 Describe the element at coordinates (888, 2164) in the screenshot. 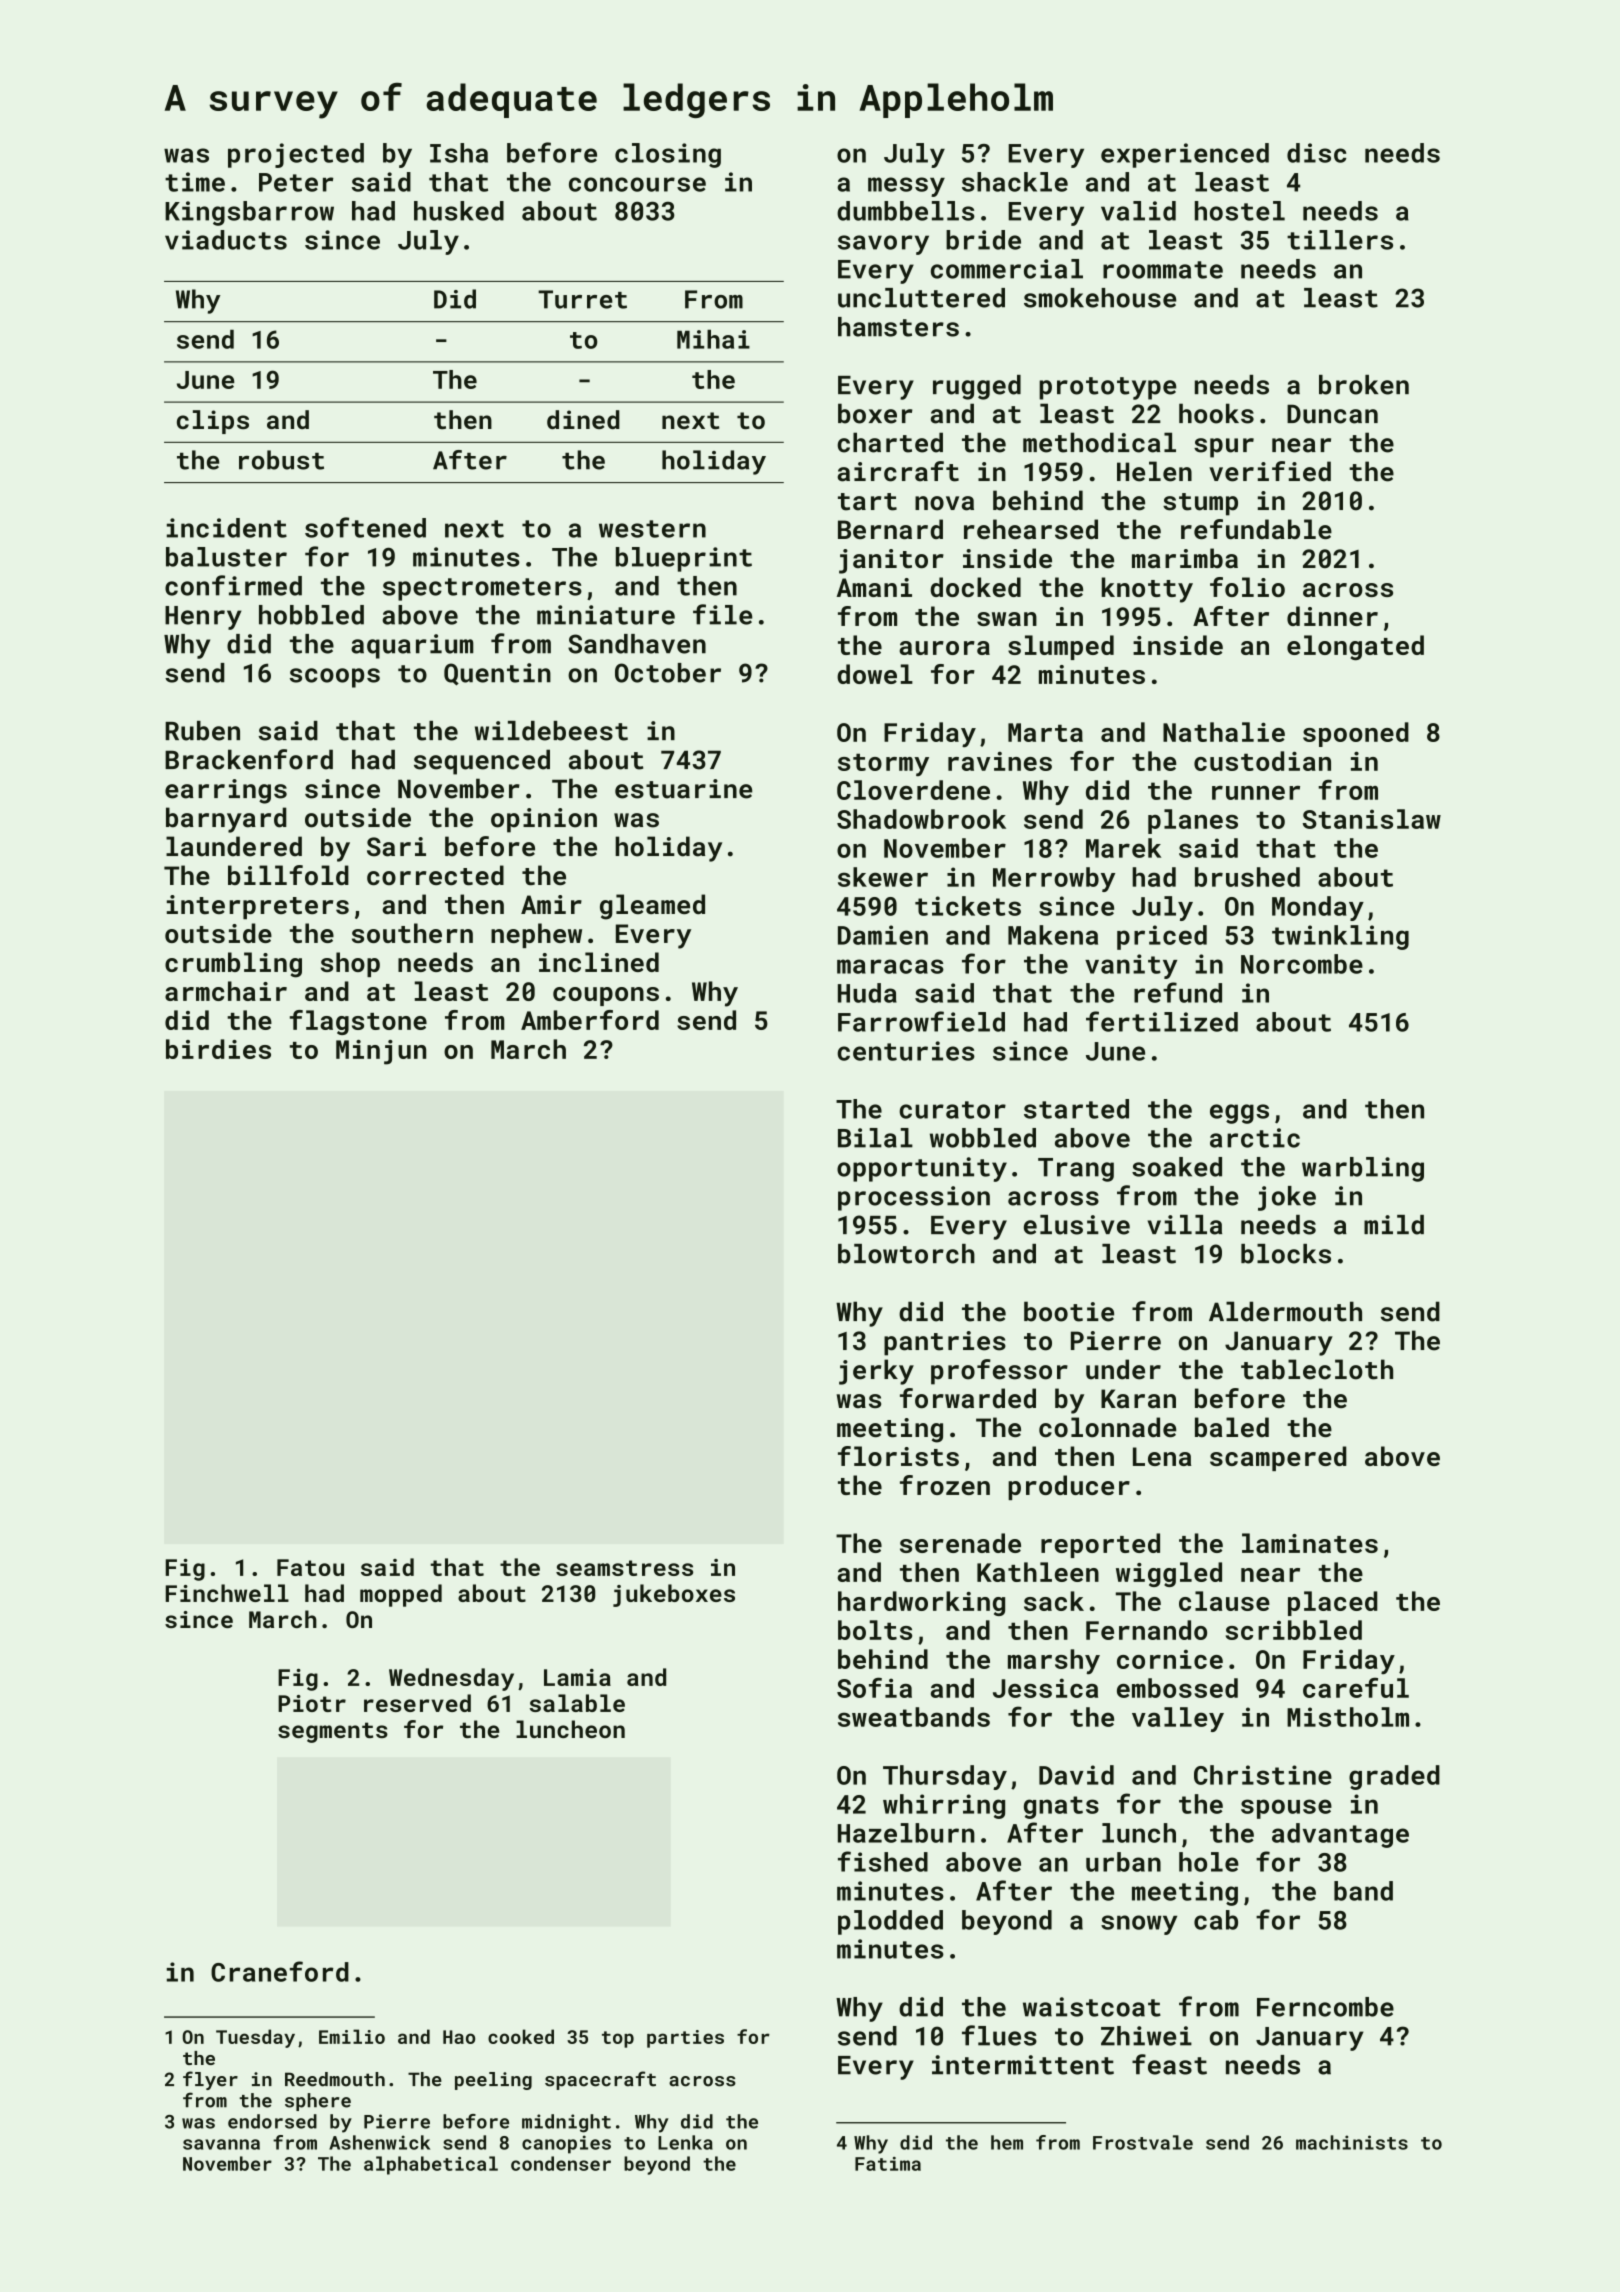

I see `Fatima` at that location.
